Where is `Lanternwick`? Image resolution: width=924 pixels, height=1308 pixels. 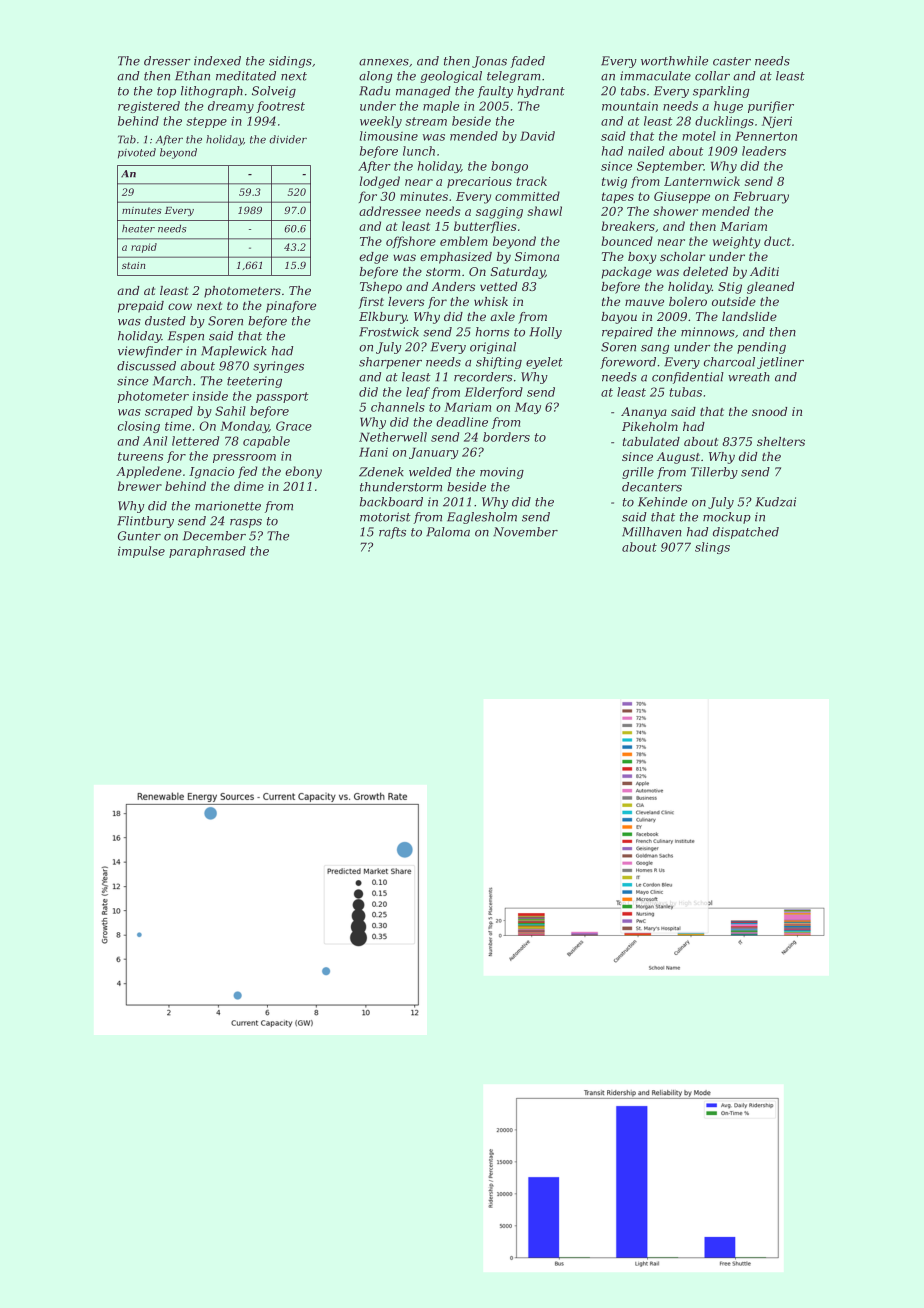
Lanternwick is located at coordinates (702, 181).
